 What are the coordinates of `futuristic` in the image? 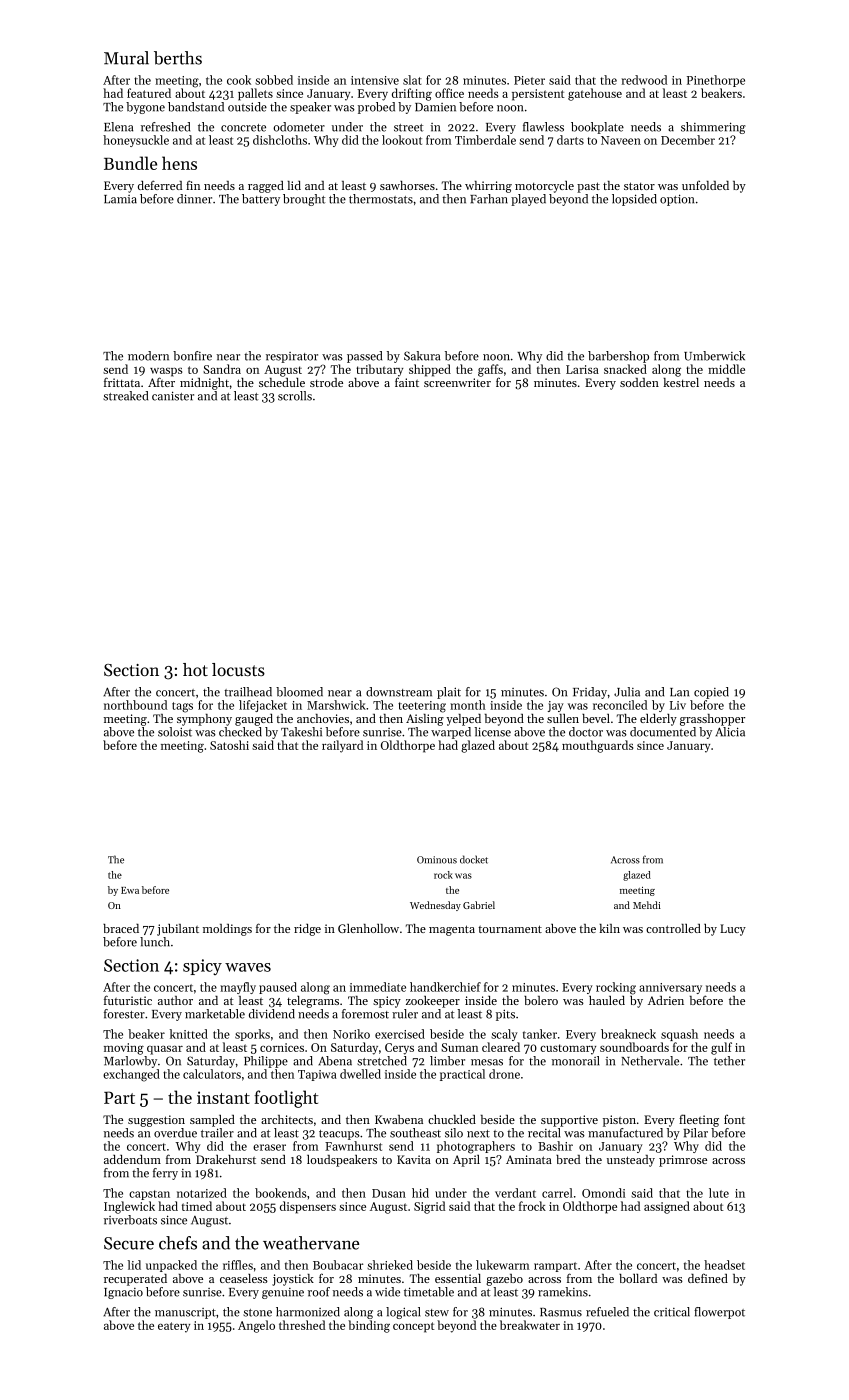 It's located at (128, 1000).
